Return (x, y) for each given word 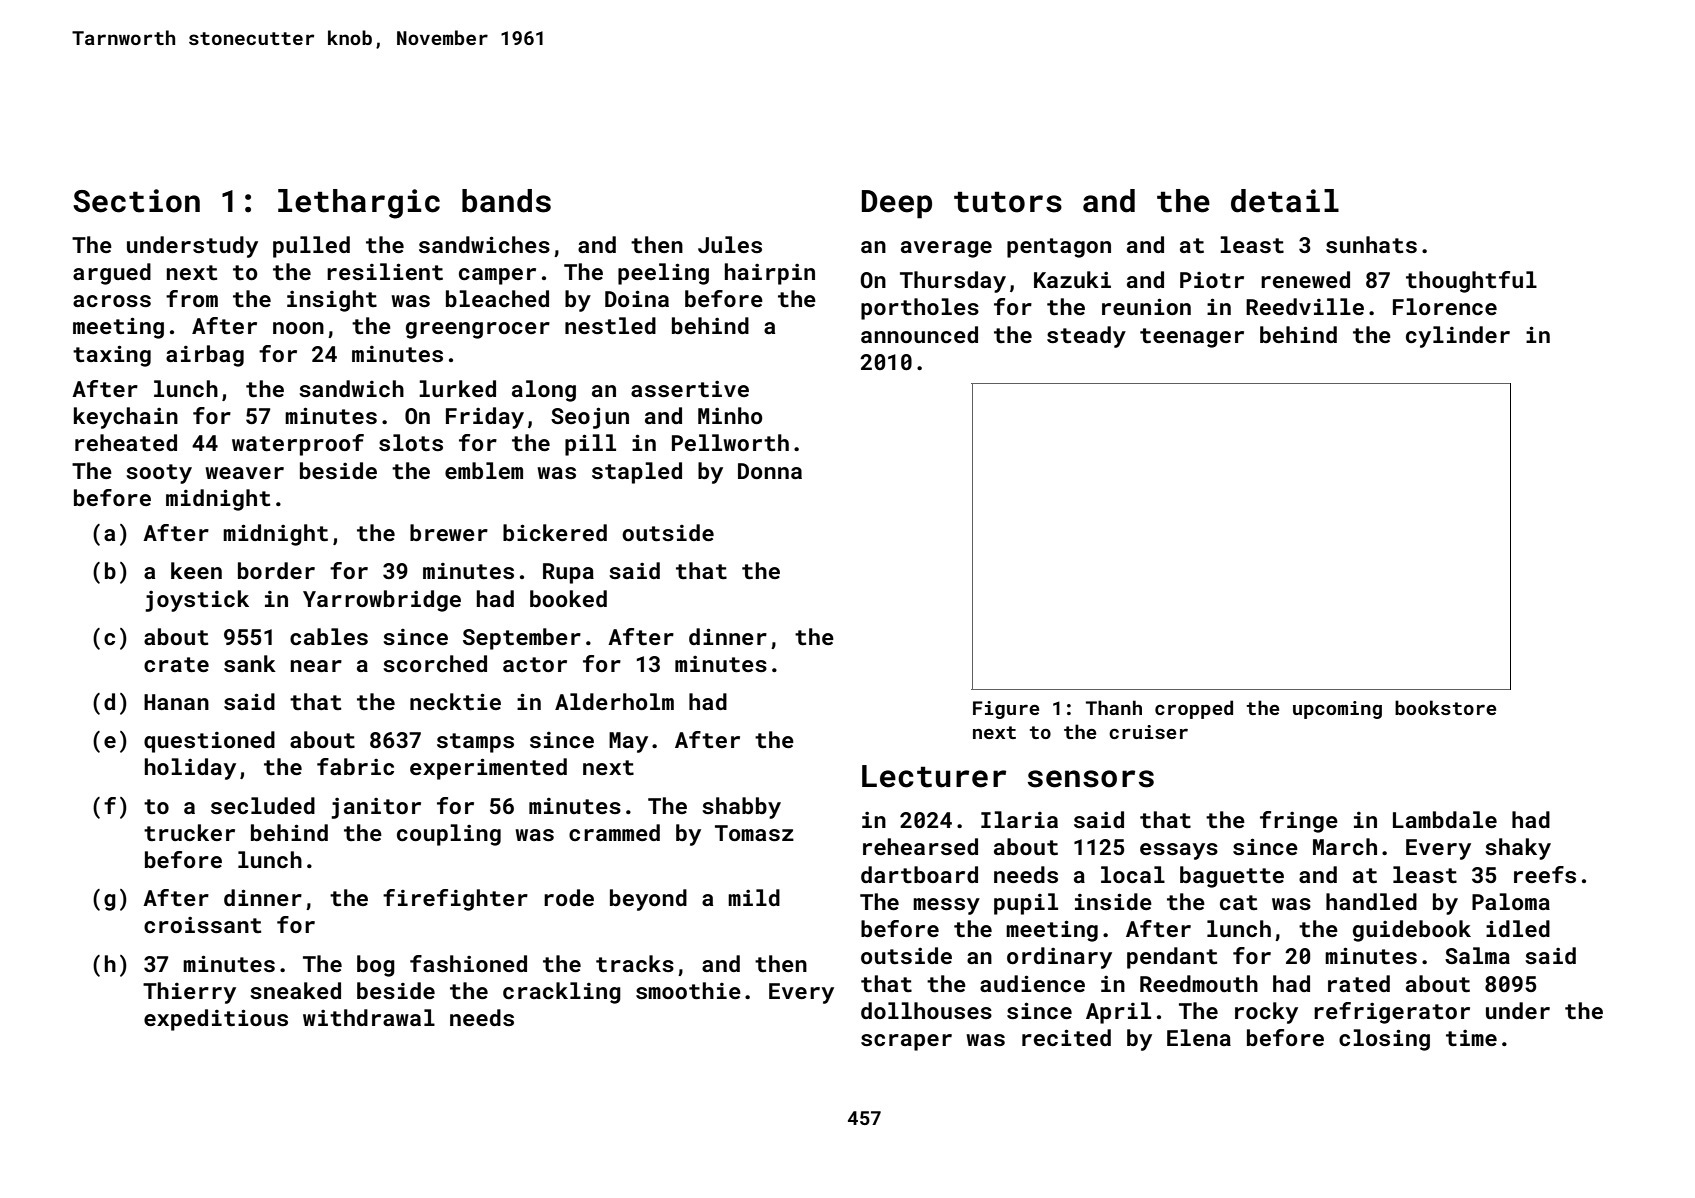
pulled (311, 247)
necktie (455, 701)
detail (1285, 201)
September (522, 639)
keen (196, 570)
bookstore (1445, 707)
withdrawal (369, 1017)
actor (535, 664)
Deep (897, 204)
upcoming (1337, 710)
